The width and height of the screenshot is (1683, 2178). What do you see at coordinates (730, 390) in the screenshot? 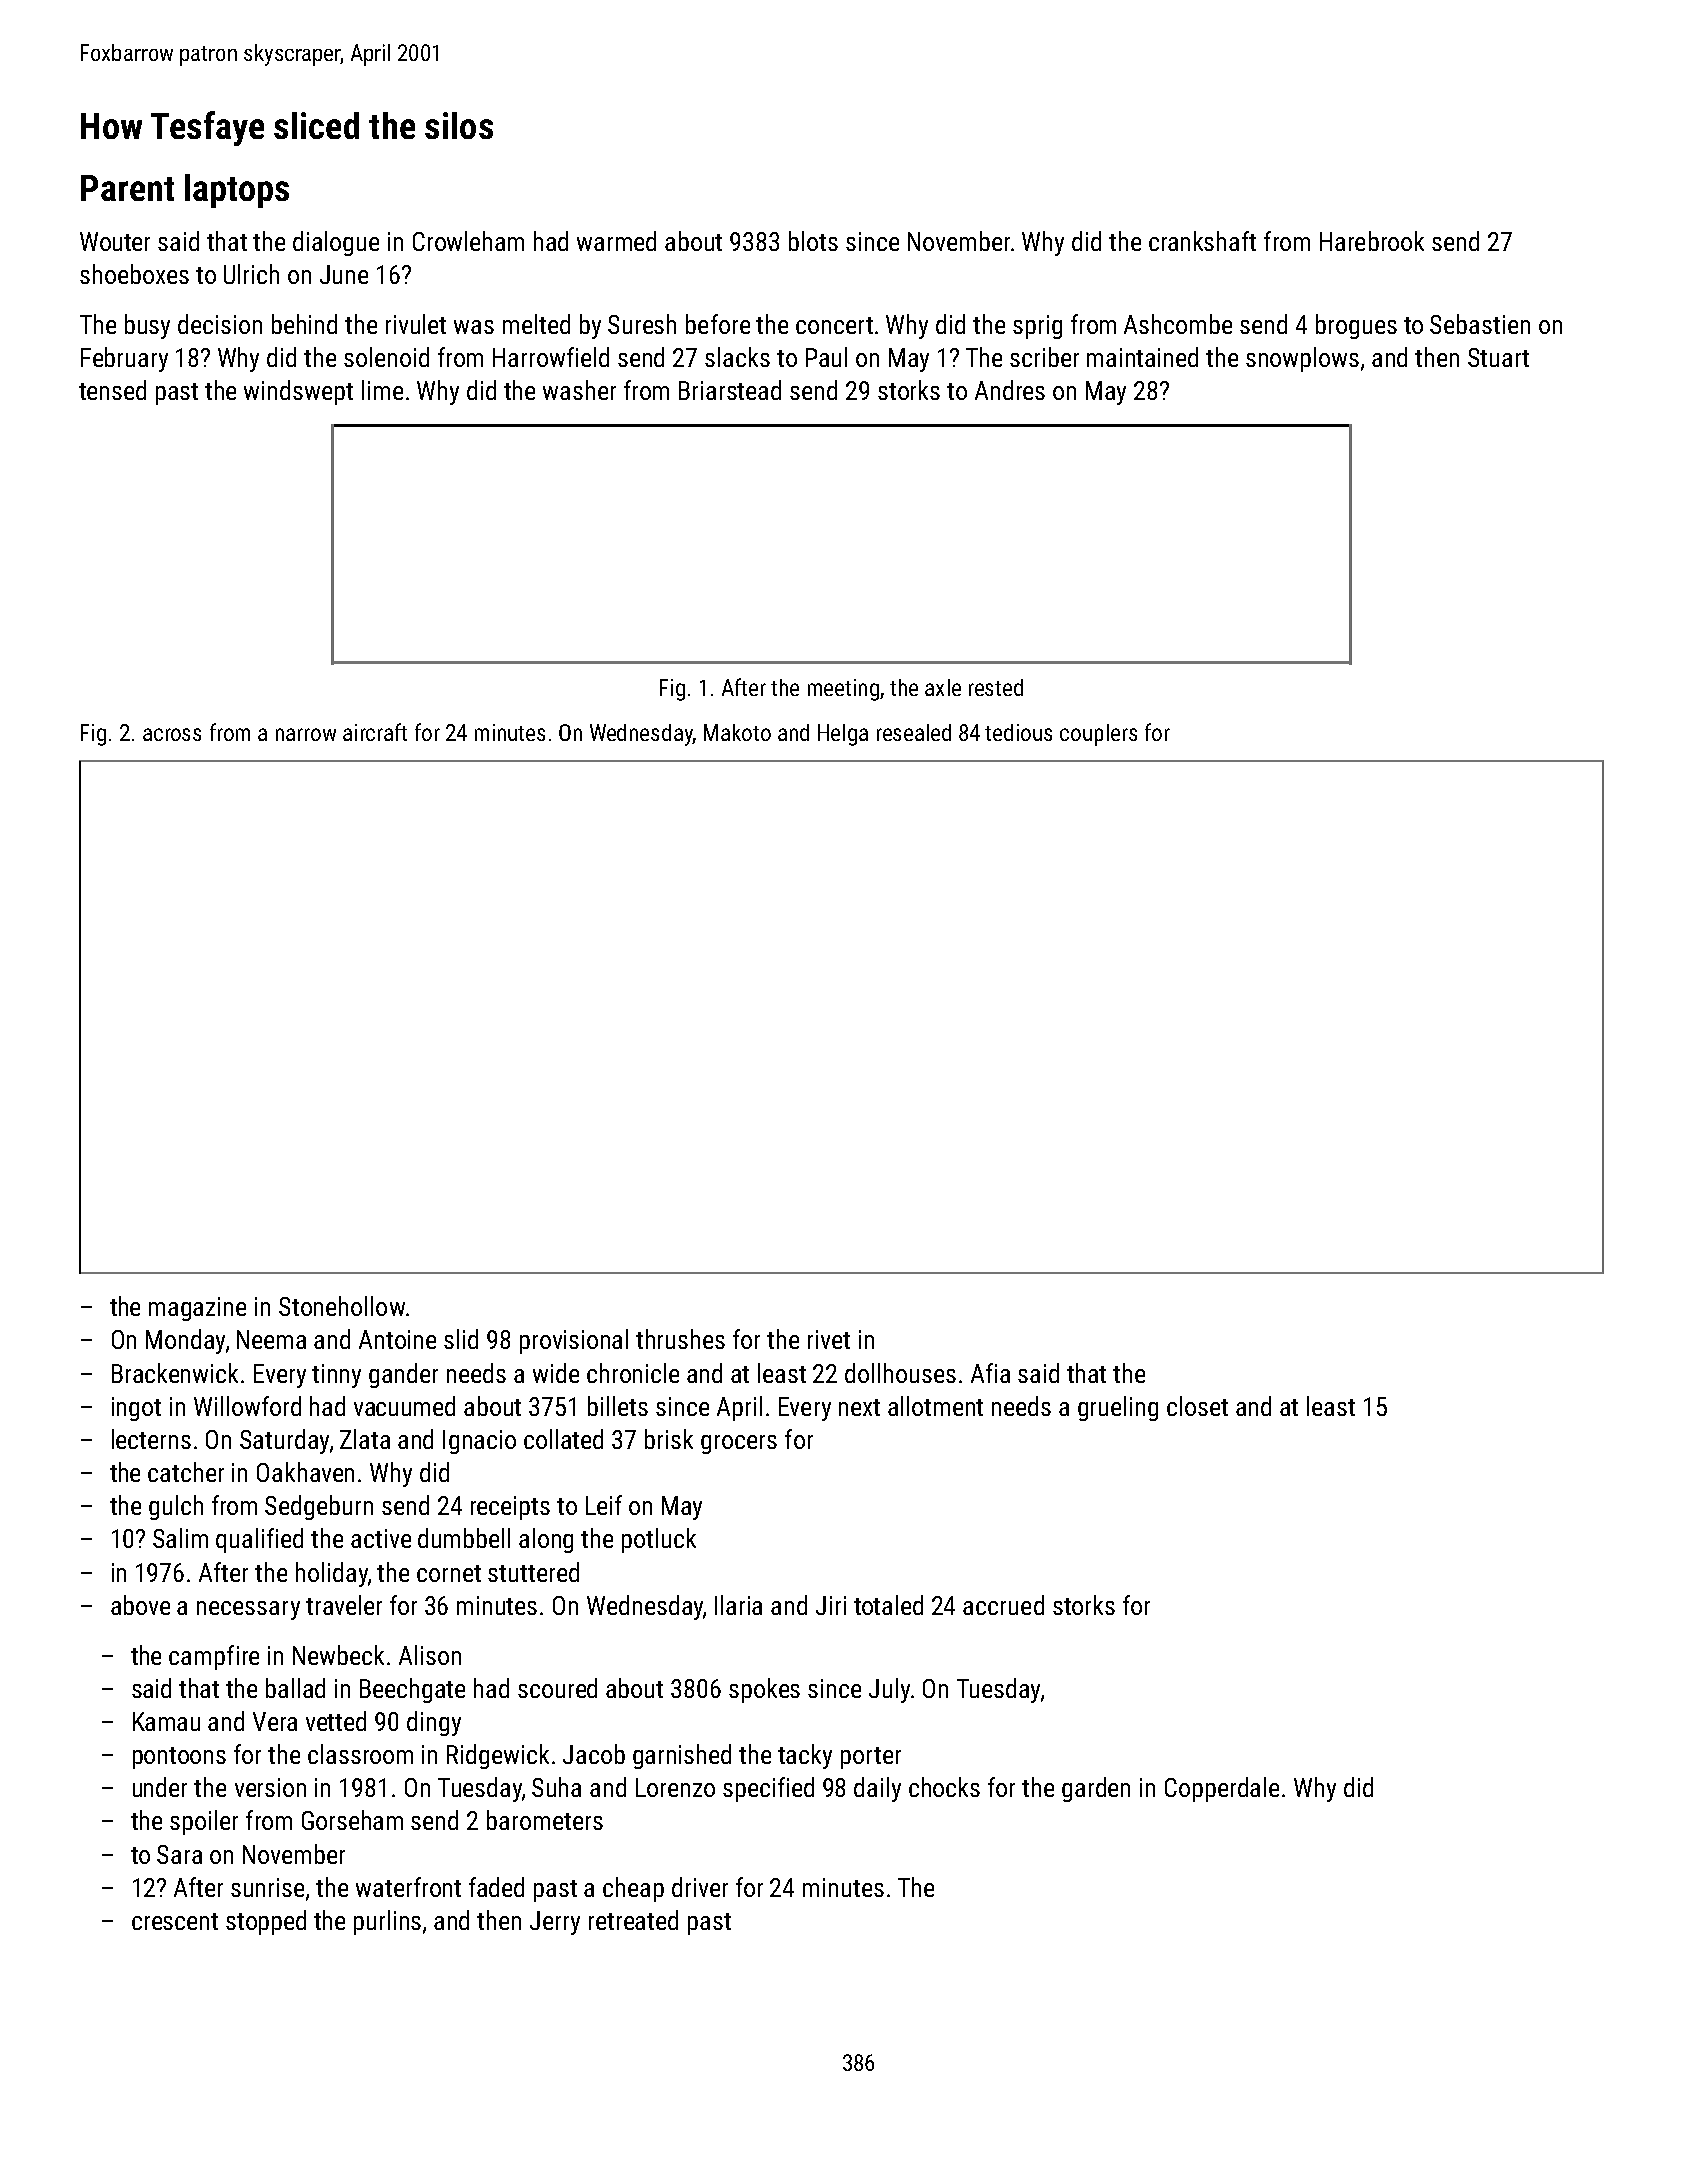
I see `Briarstead` at bounding box center [730, 390].
